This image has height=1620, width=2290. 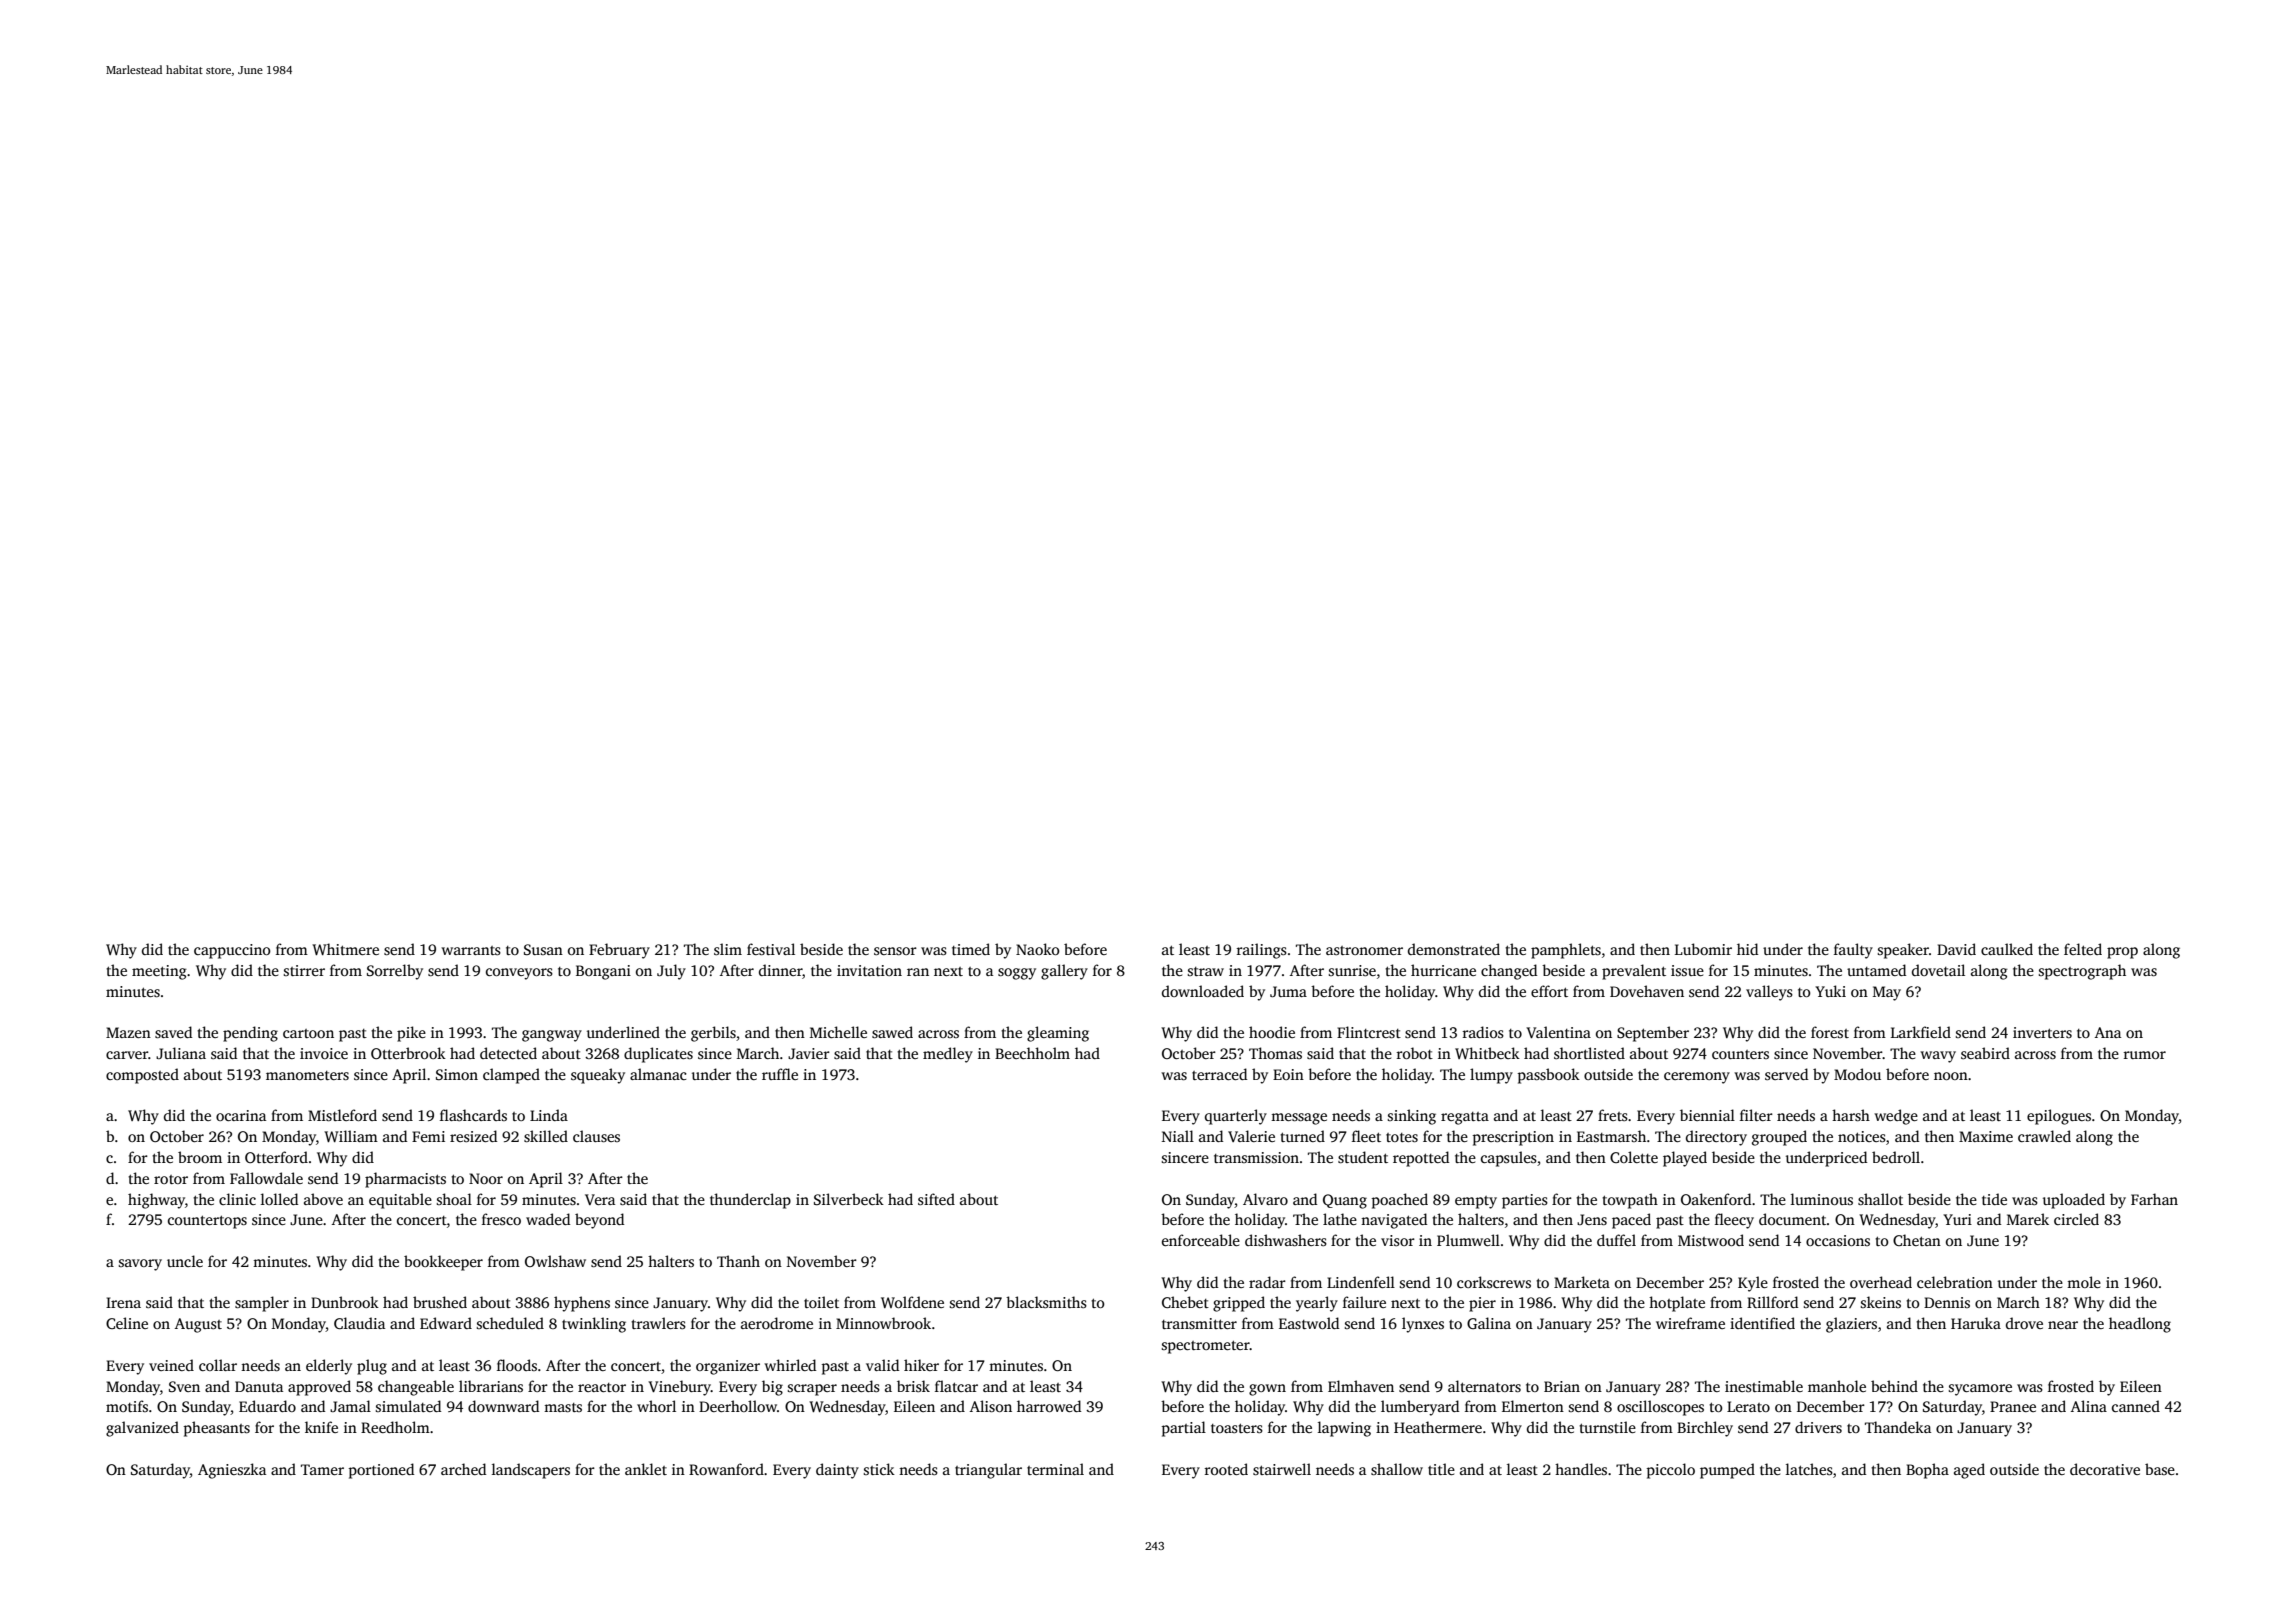 I want to click on gerbils, so click(x=713, y=1034).
